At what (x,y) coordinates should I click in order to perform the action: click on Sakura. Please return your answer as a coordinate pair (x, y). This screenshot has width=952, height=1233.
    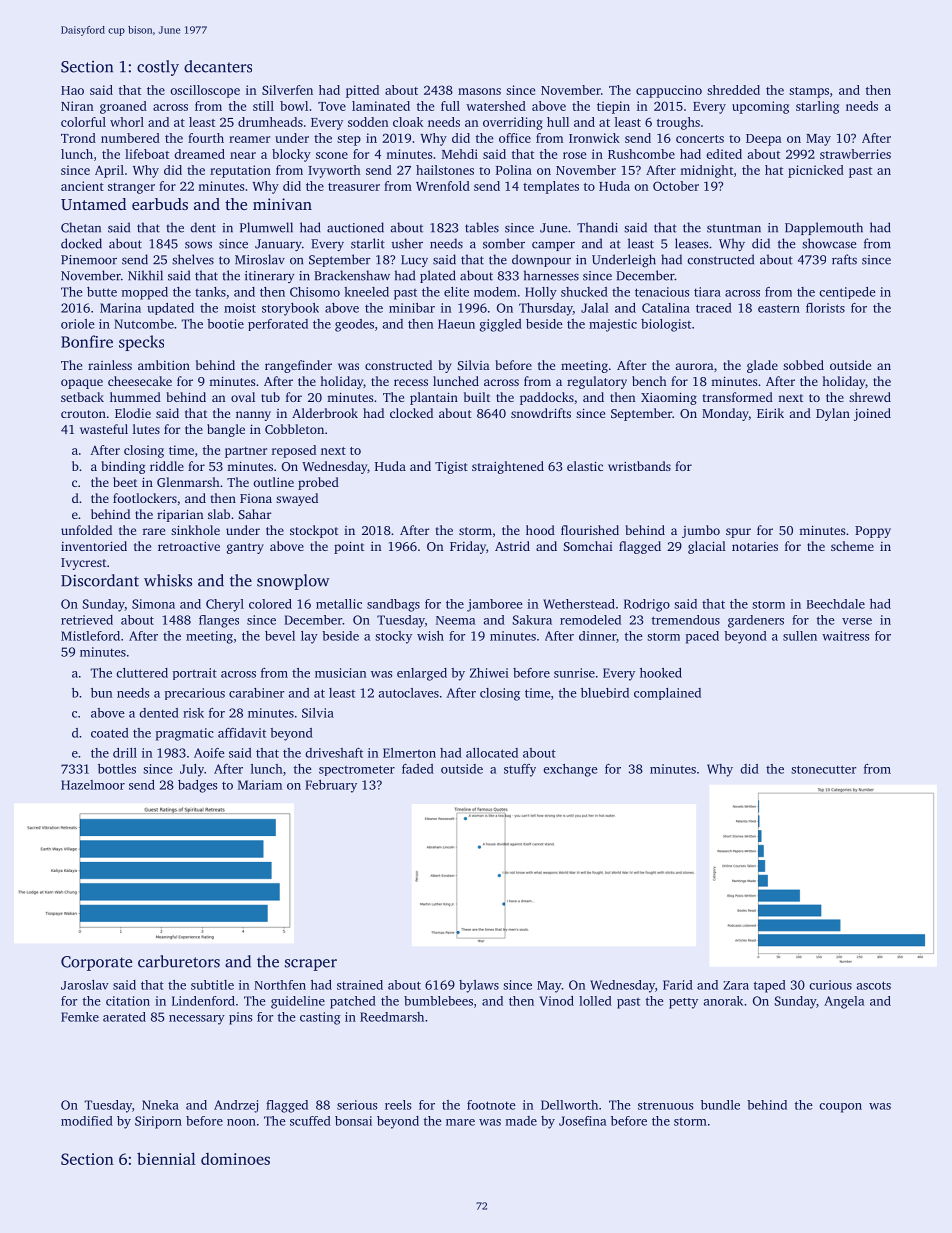
    Looking at the image, I should click on (532, 620).
